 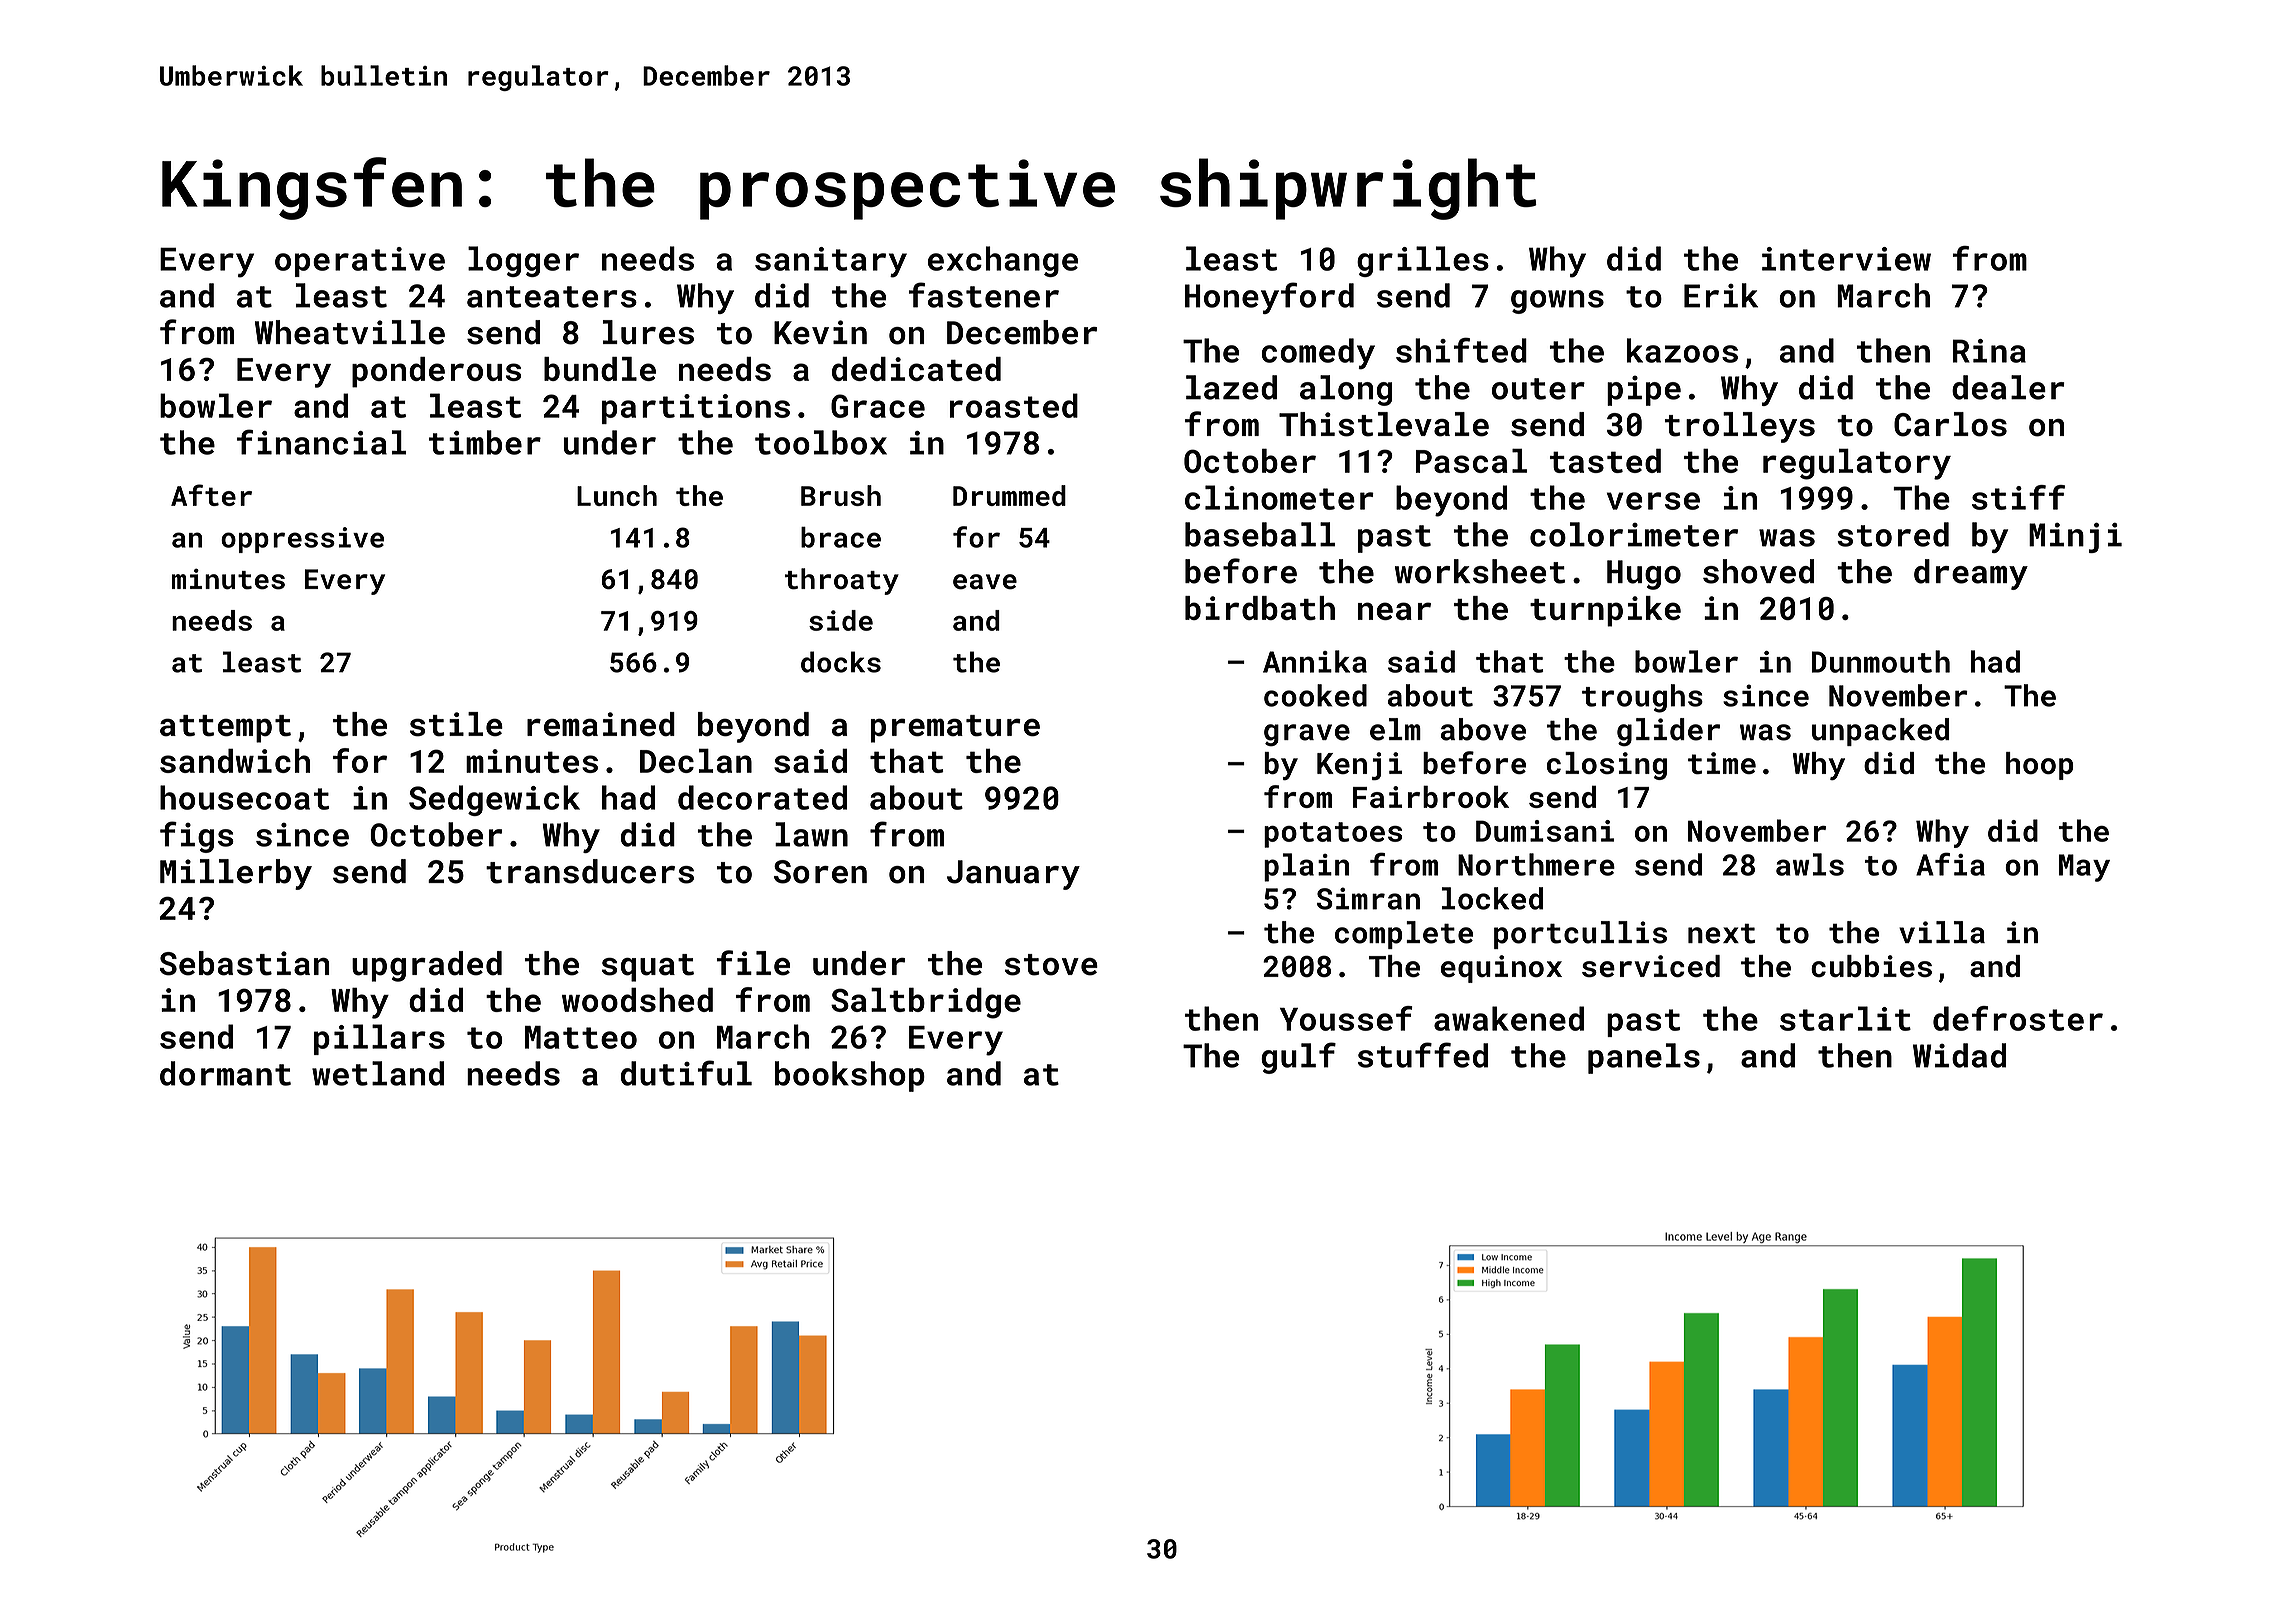 I want to click on docks, so click(x=841, y=662).
